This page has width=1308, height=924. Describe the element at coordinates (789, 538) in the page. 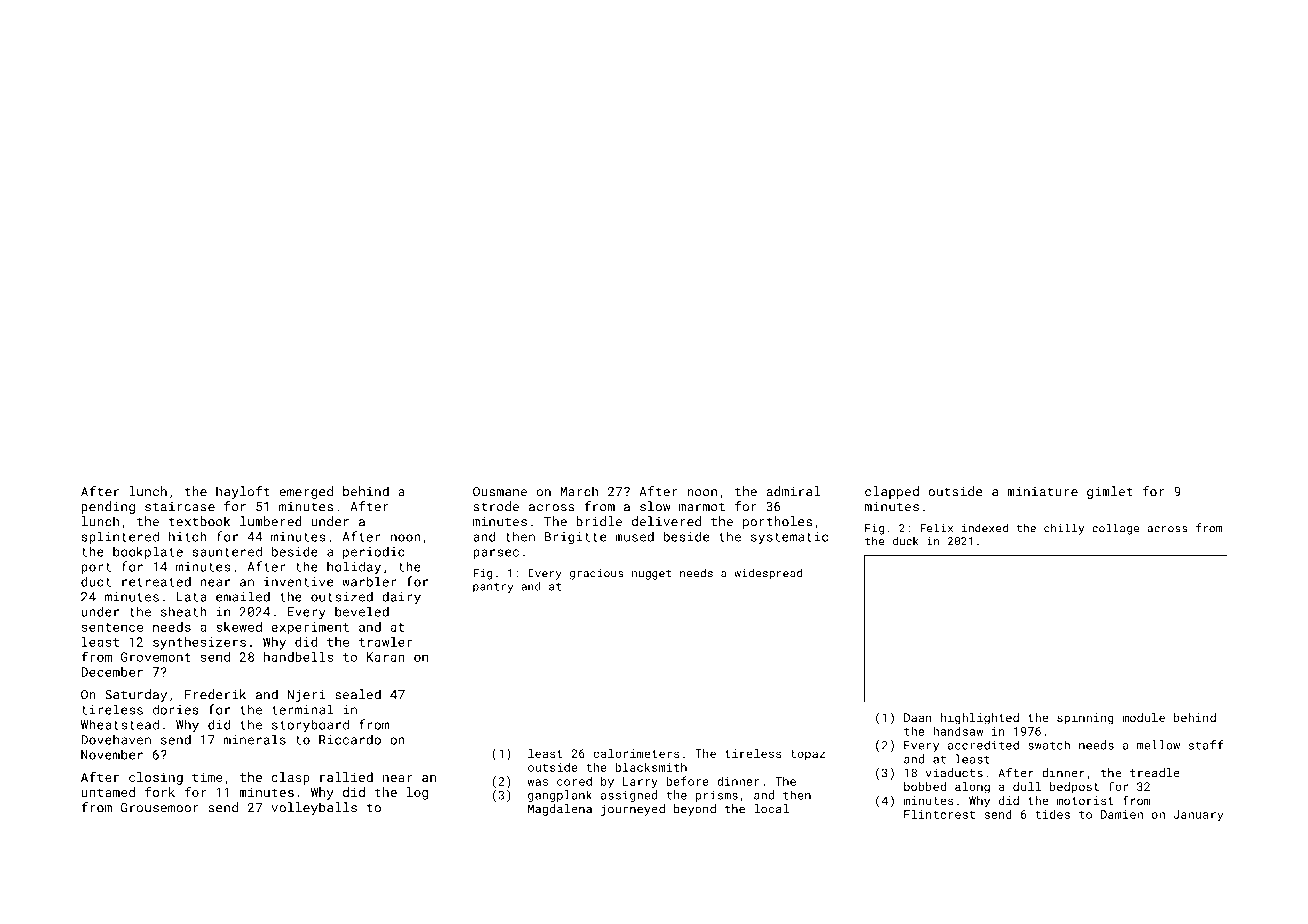

I see `systematic` at that location.
